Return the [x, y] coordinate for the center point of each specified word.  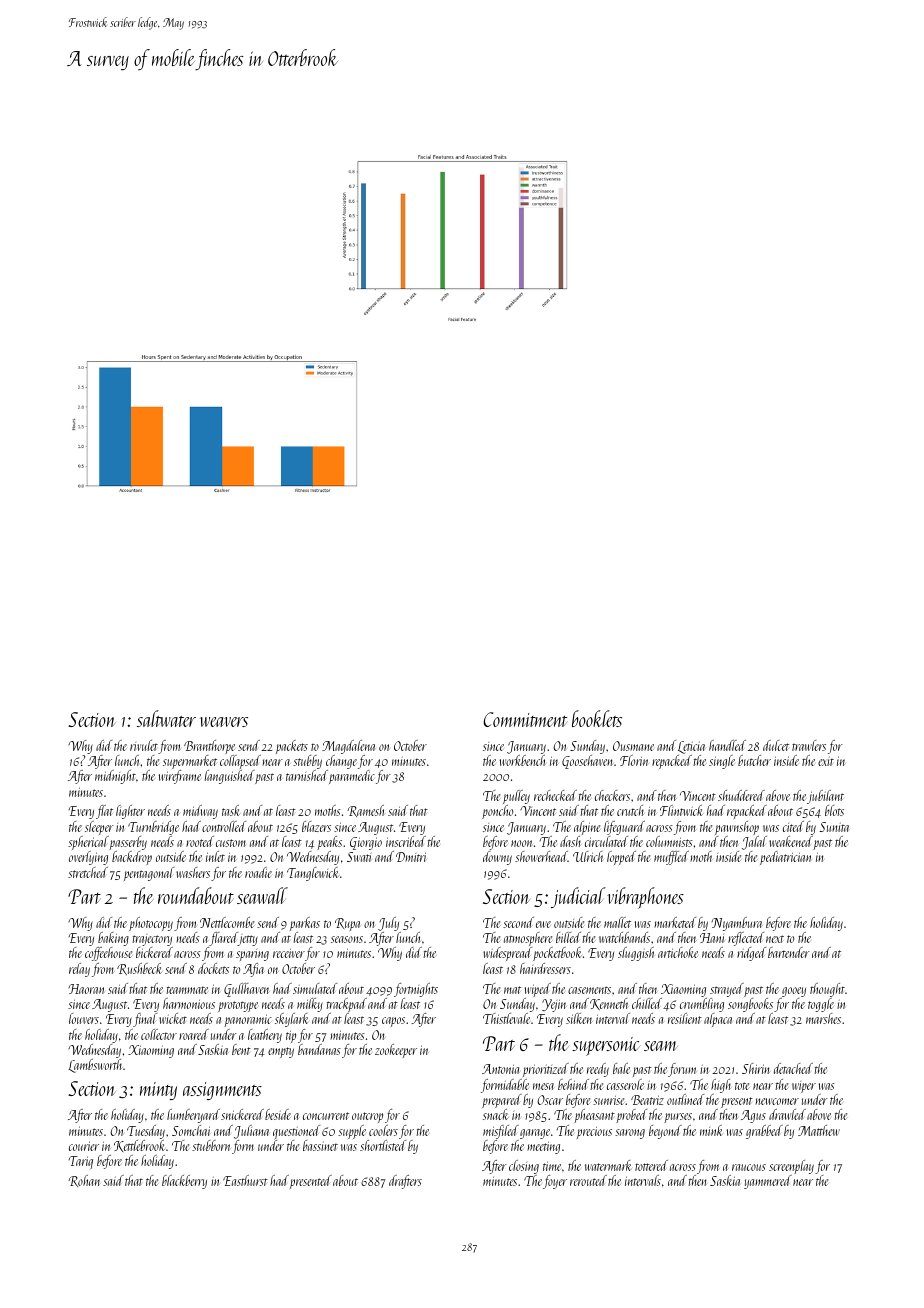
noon [521, 843]
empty [281, 1052]
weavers [224, 722]
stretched [88, 872]
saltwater [166, 718]
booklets [597, 718]
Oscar [550, 1100]
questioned [296, 1132]
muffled [671, 858]
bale [621, 1068]
